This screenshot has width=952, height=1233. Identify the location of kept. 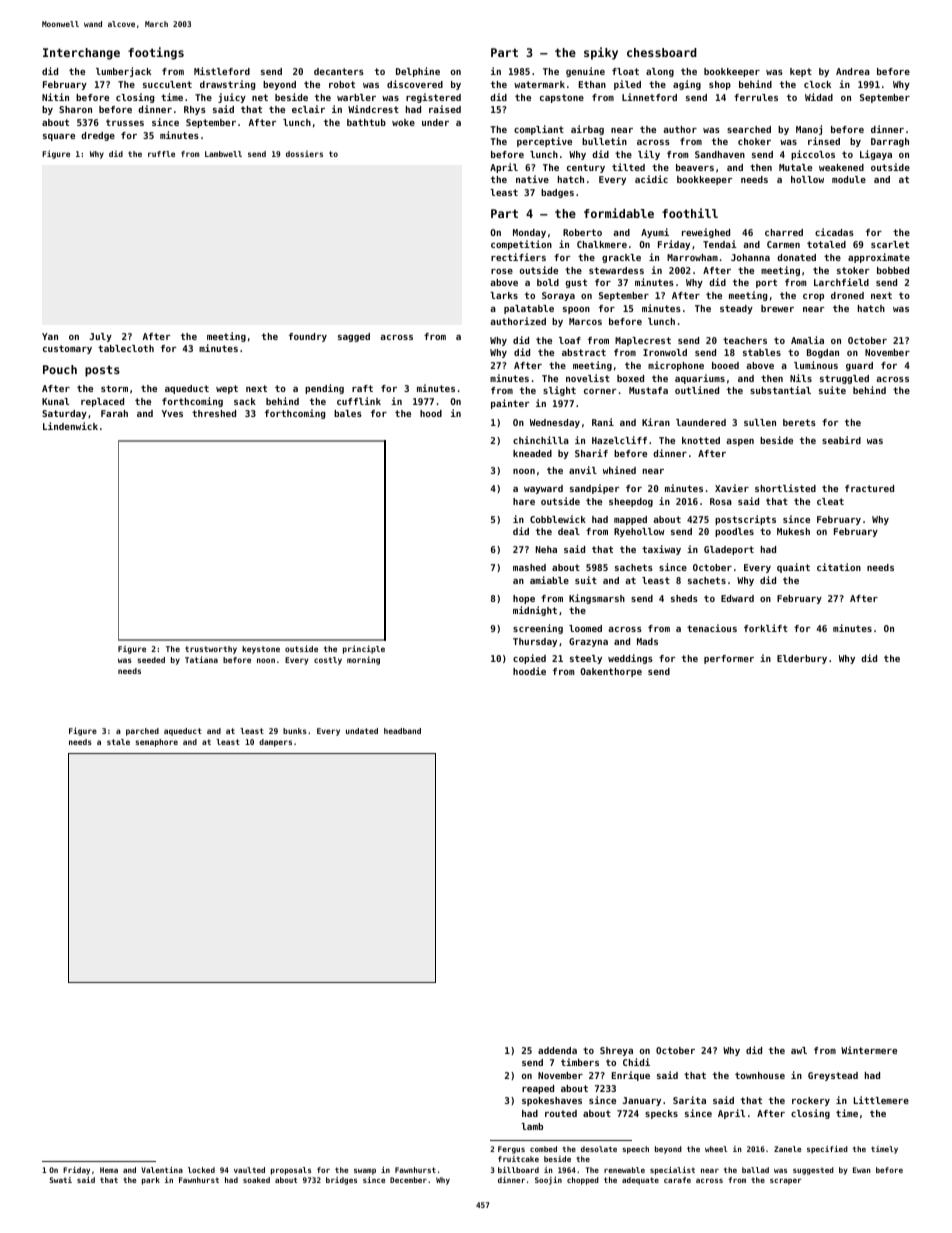
(801, 72).
